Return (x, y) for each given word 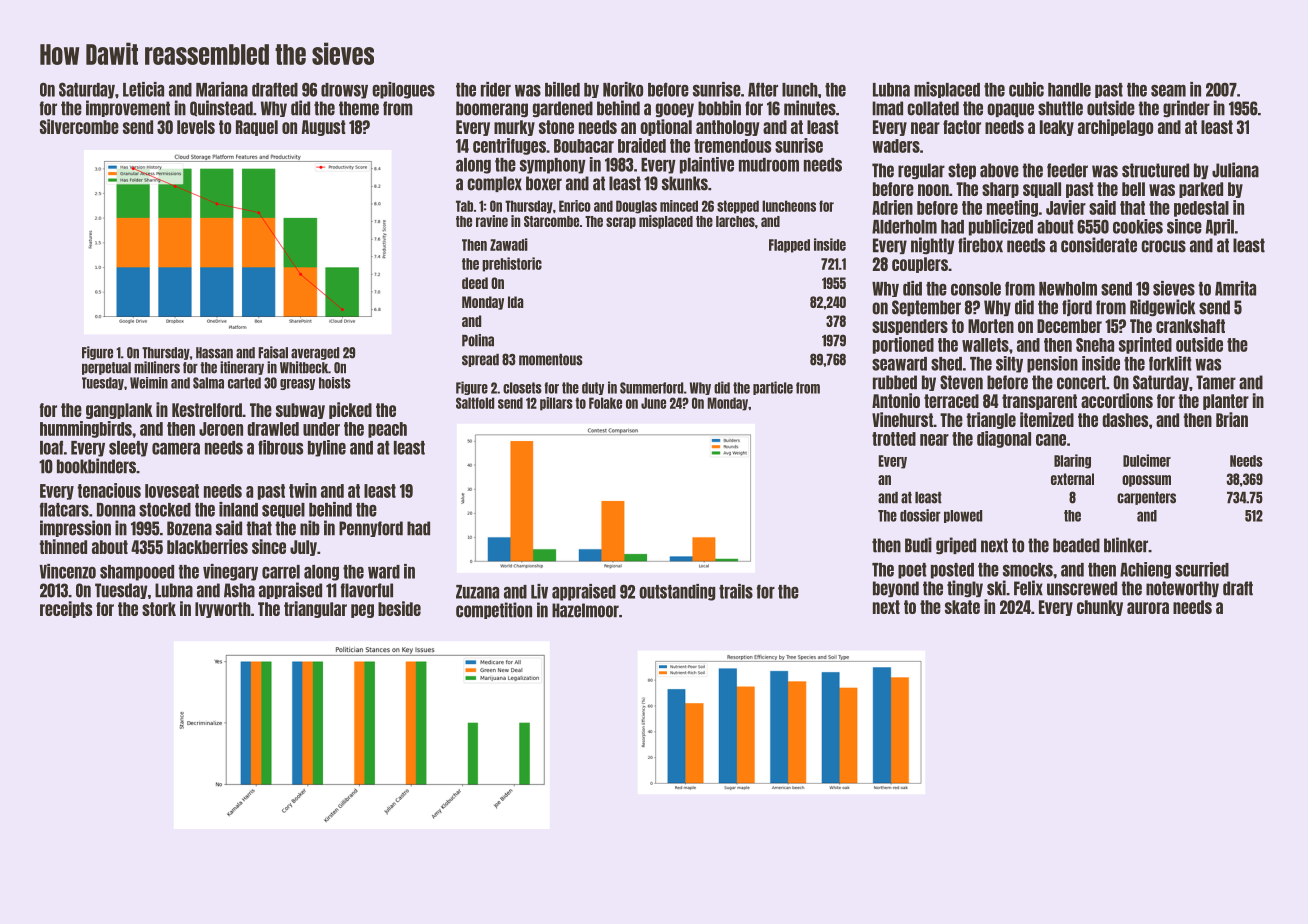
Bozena (189, 528)
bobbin (719, 108)
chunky (1100, 608)
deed (475, 283)
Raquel (257, 128)
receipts (66, 609)
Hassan (214, 353)
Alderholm (904, 227)
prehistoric (512, 264)
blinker (1126, 545)
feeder (1067, 170)
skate (962, 607)
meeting (1012, 208)
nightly (933, 245)
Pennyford (371, 529)
